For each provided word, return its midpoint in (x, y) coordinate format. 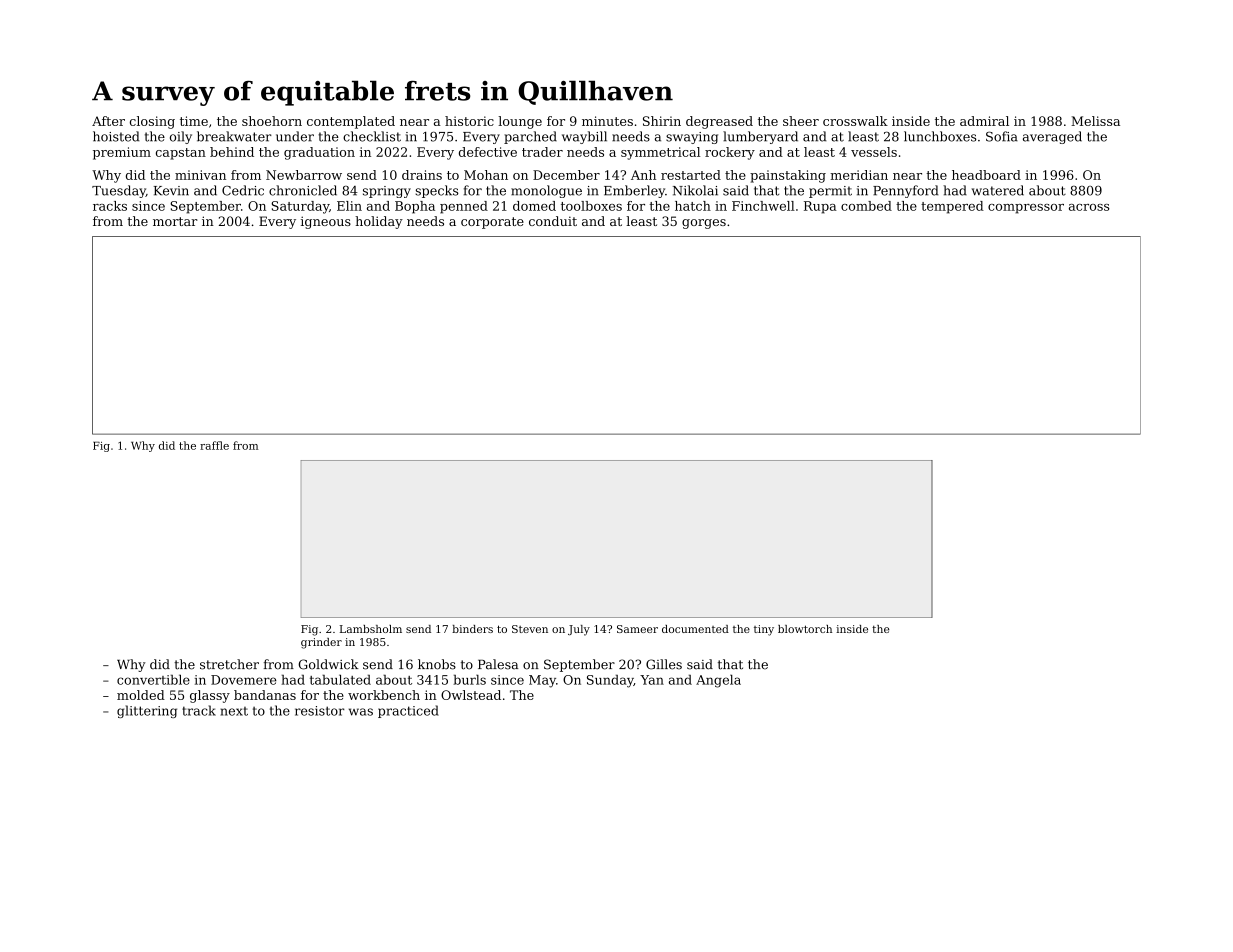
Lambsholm (371, 629)
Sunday (610, 681)
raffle (214, 445)
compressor (1026, 209)
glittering (147, 711)
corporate (492, 223)
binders (472, 629)
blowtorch (805, 629)
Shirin (662, 121)
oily (181, 137)
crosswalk (855, 121)
